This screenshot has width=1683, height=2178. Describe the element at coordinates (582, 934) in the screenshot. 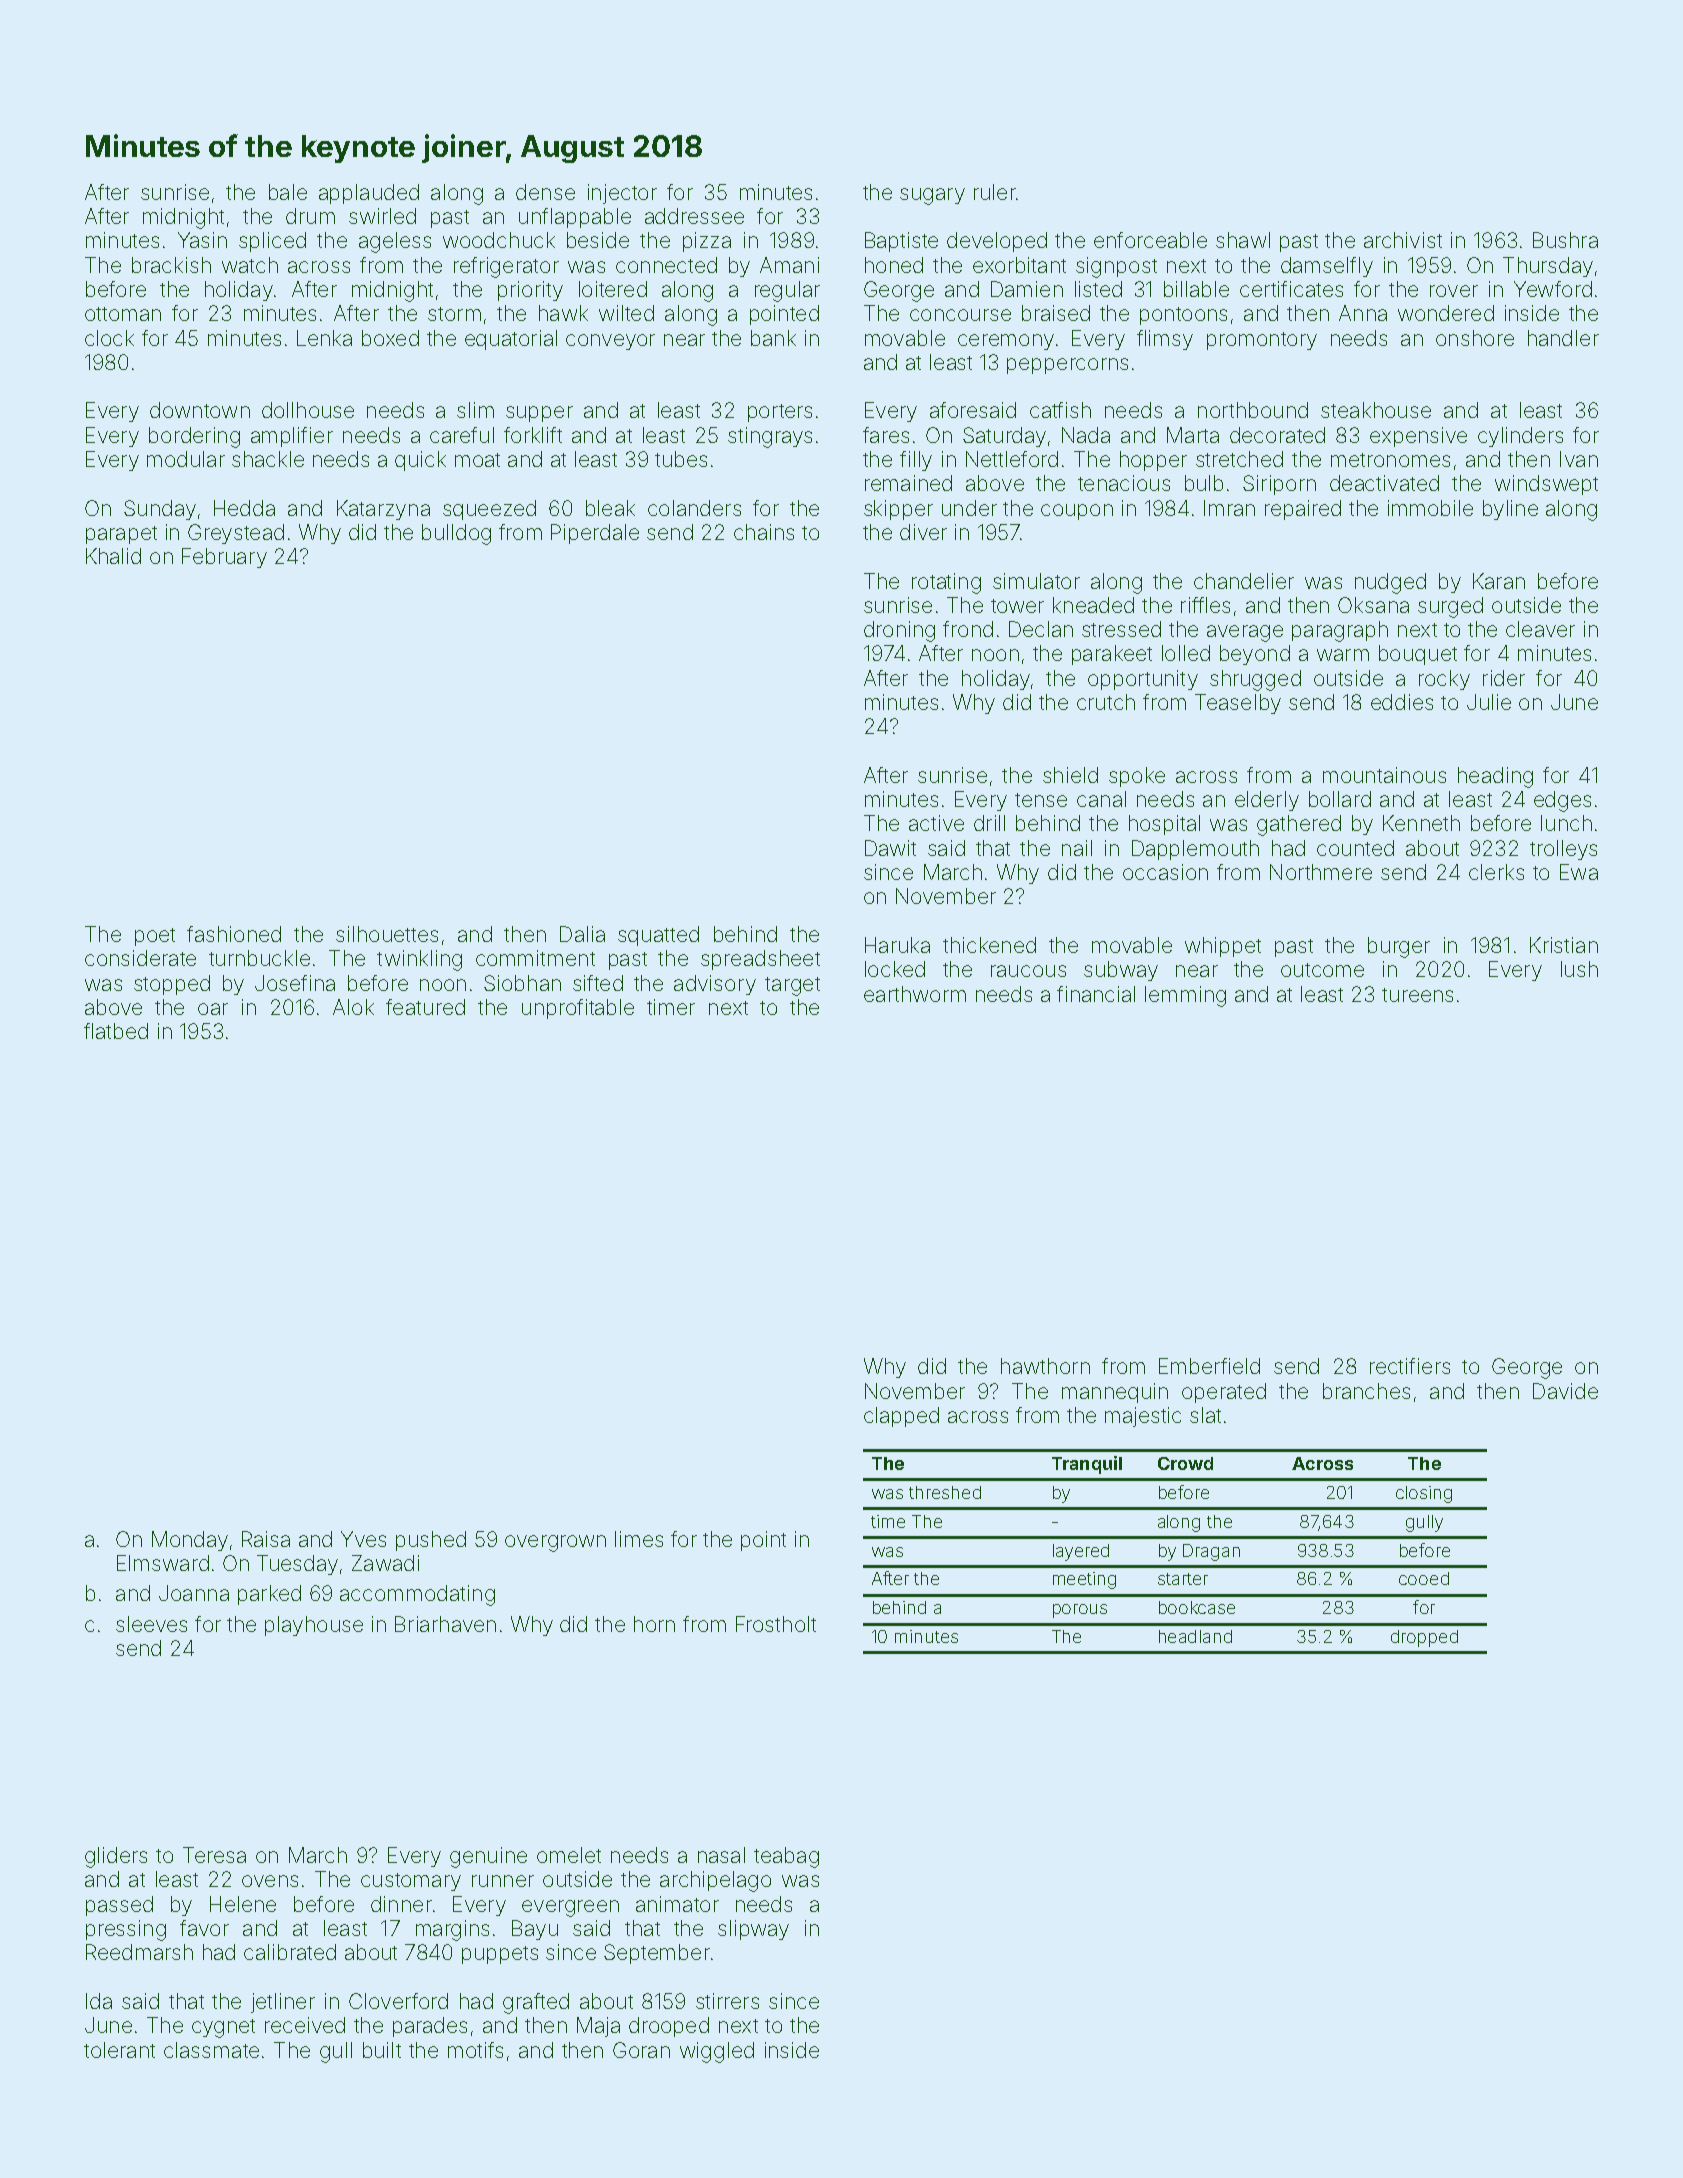

I see `Dalia` at that location.
